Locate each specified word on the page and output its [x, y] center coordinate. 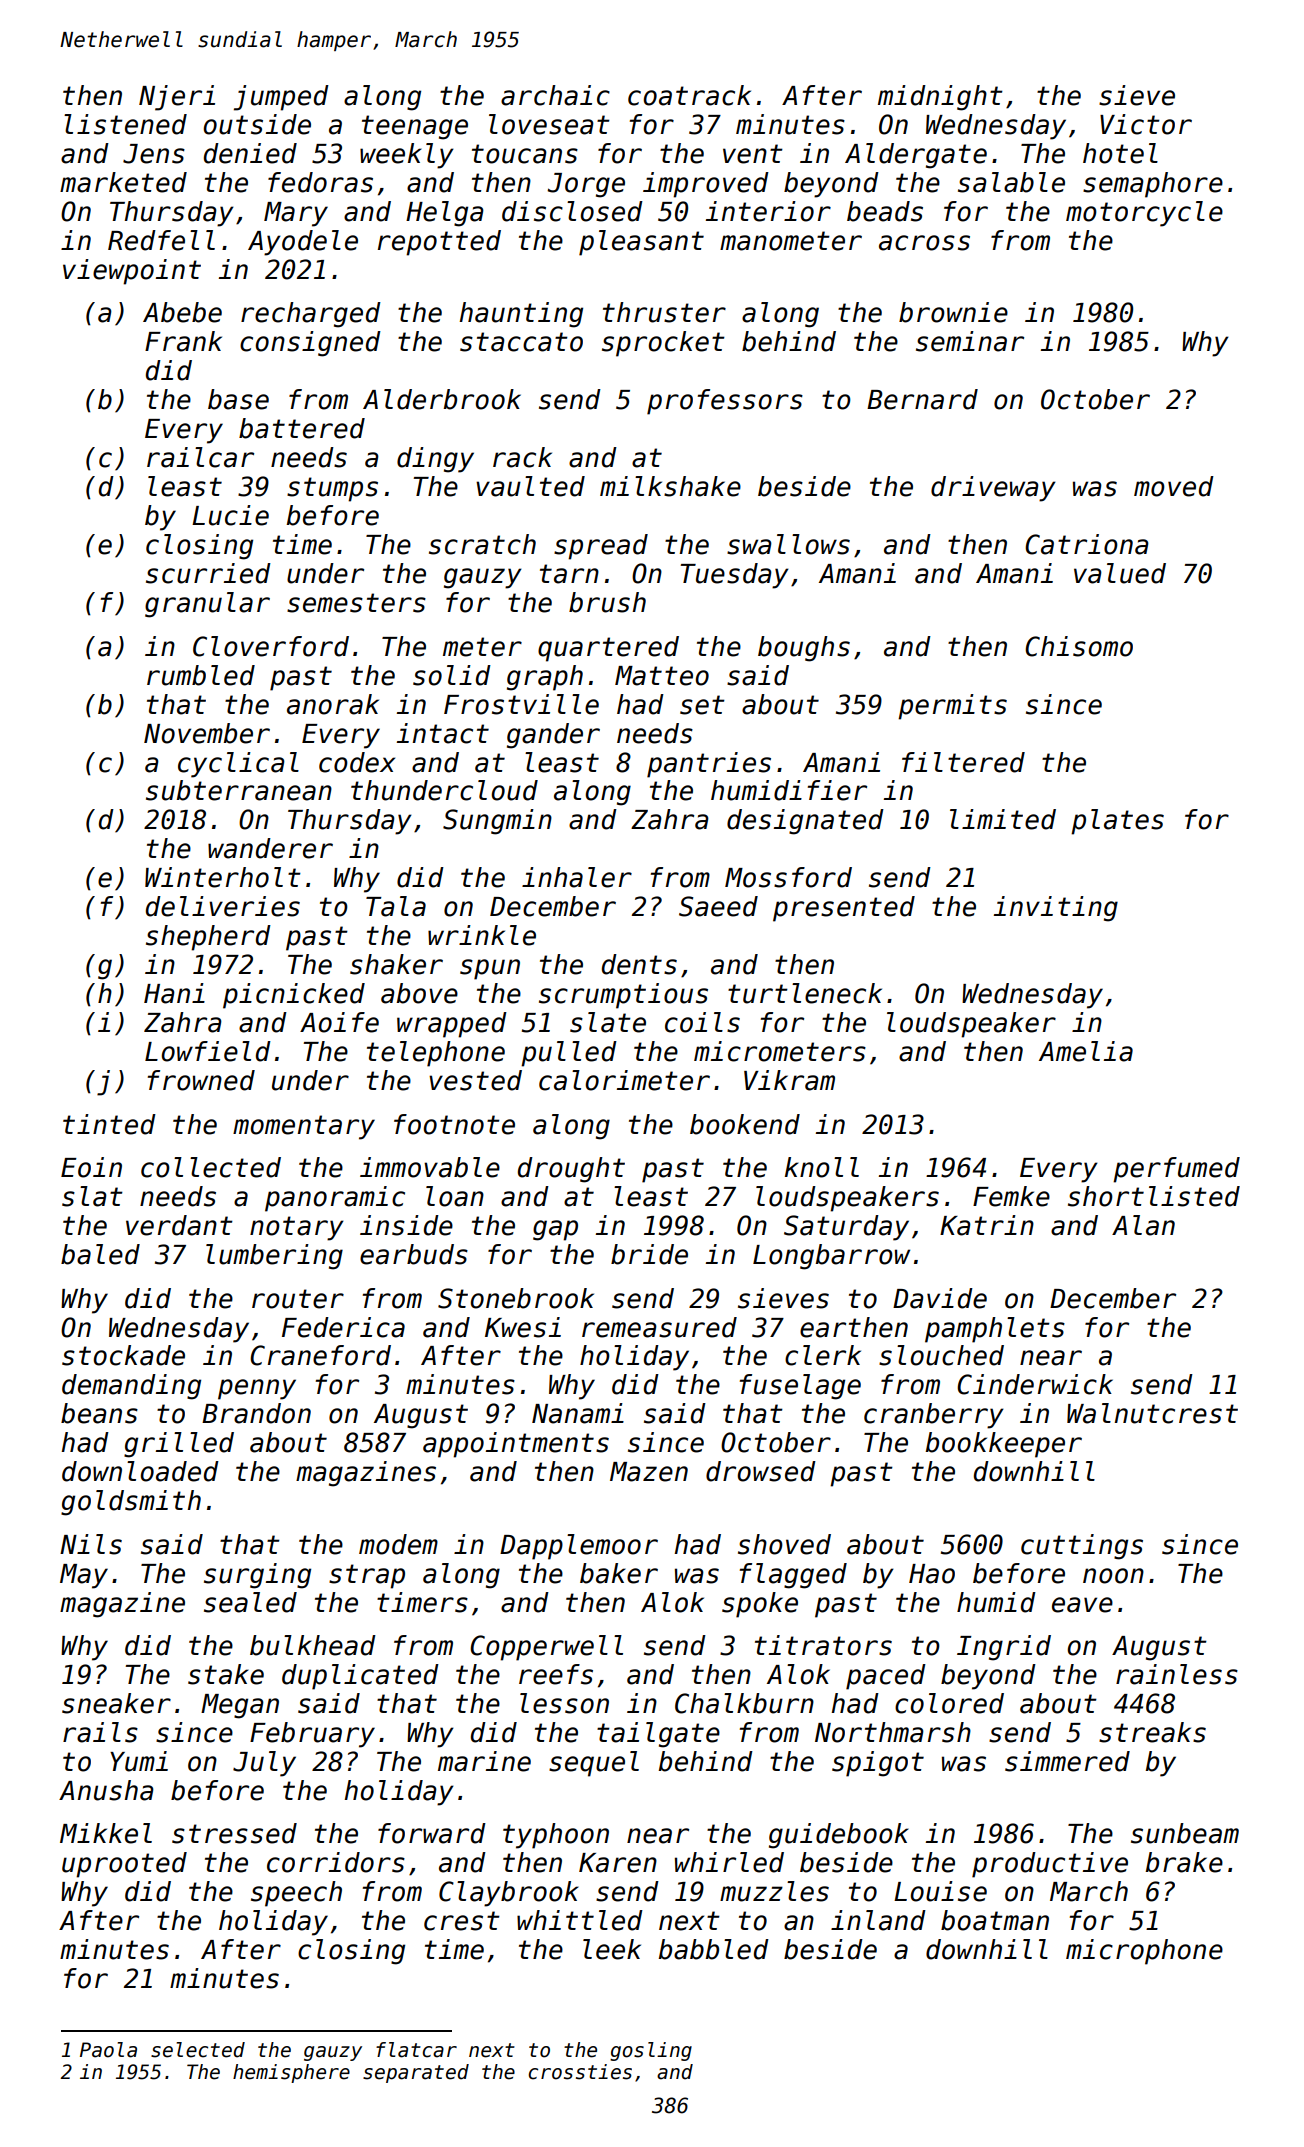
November [207, 733]
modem [398, 1544]
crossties [580, 2072]
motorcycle [1144, 214]
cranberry [934, 1416]
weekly [407, 156]
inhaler [577, 877]
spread [601, 547]
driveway [993, 489]
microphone [1144, 1952]
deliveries [223, 906]
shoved [784, 1544]
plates [1117, 822]
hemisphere [291, 2073]
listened [125, 124]
